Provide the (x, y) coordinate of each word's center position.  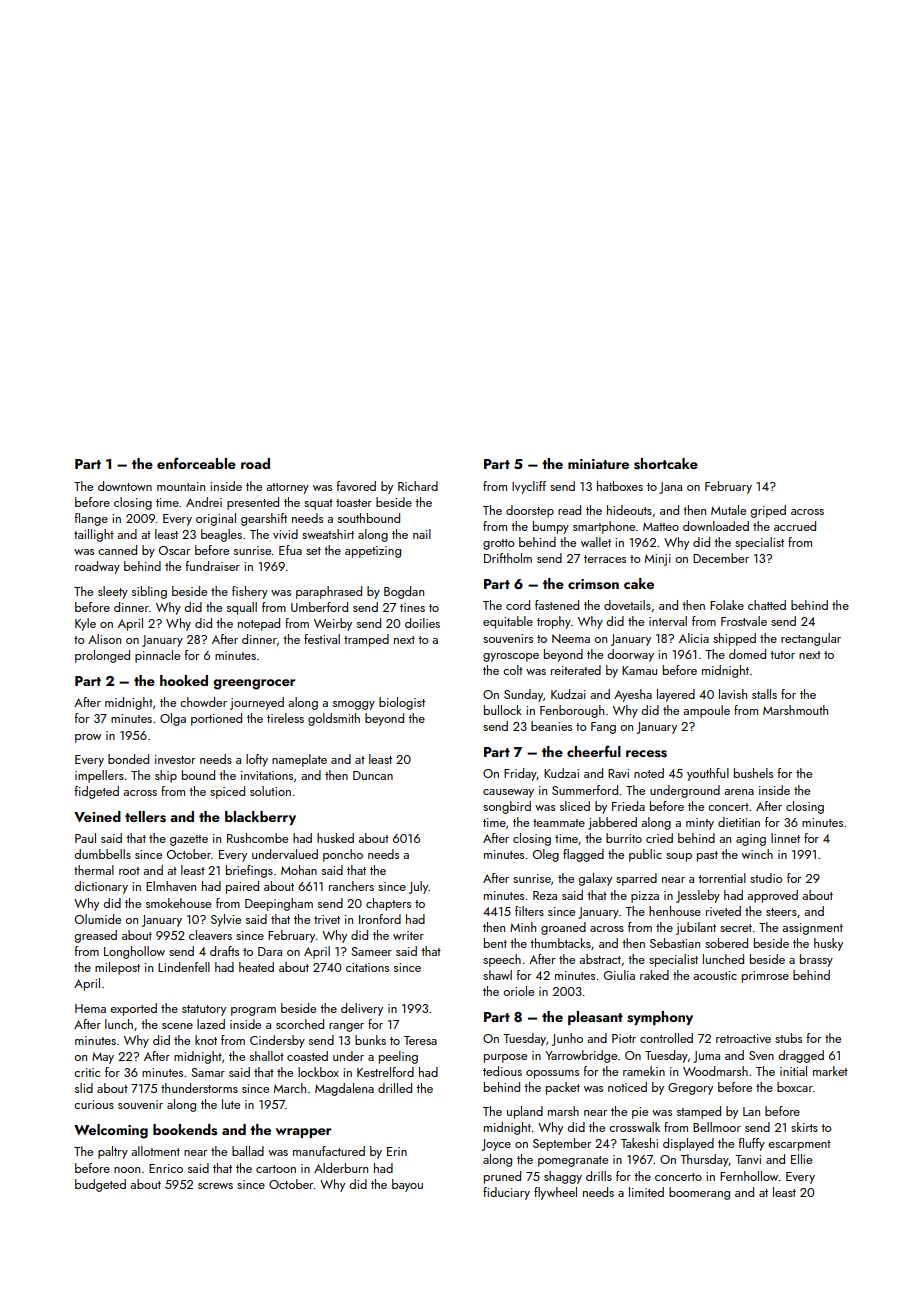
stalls (764, 694)
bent (495, 943)
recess (646, 754)
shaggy (563, 1177)
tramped (366, 640)
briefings (249, 871)
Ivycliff (529, 487)
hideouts (629, 510)
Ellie (801, 1159)
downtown (125, 486)
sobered (726, 943)
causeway (508, 793)
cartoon (276, 1169)
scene (177, 1026)
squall (242, 608)
